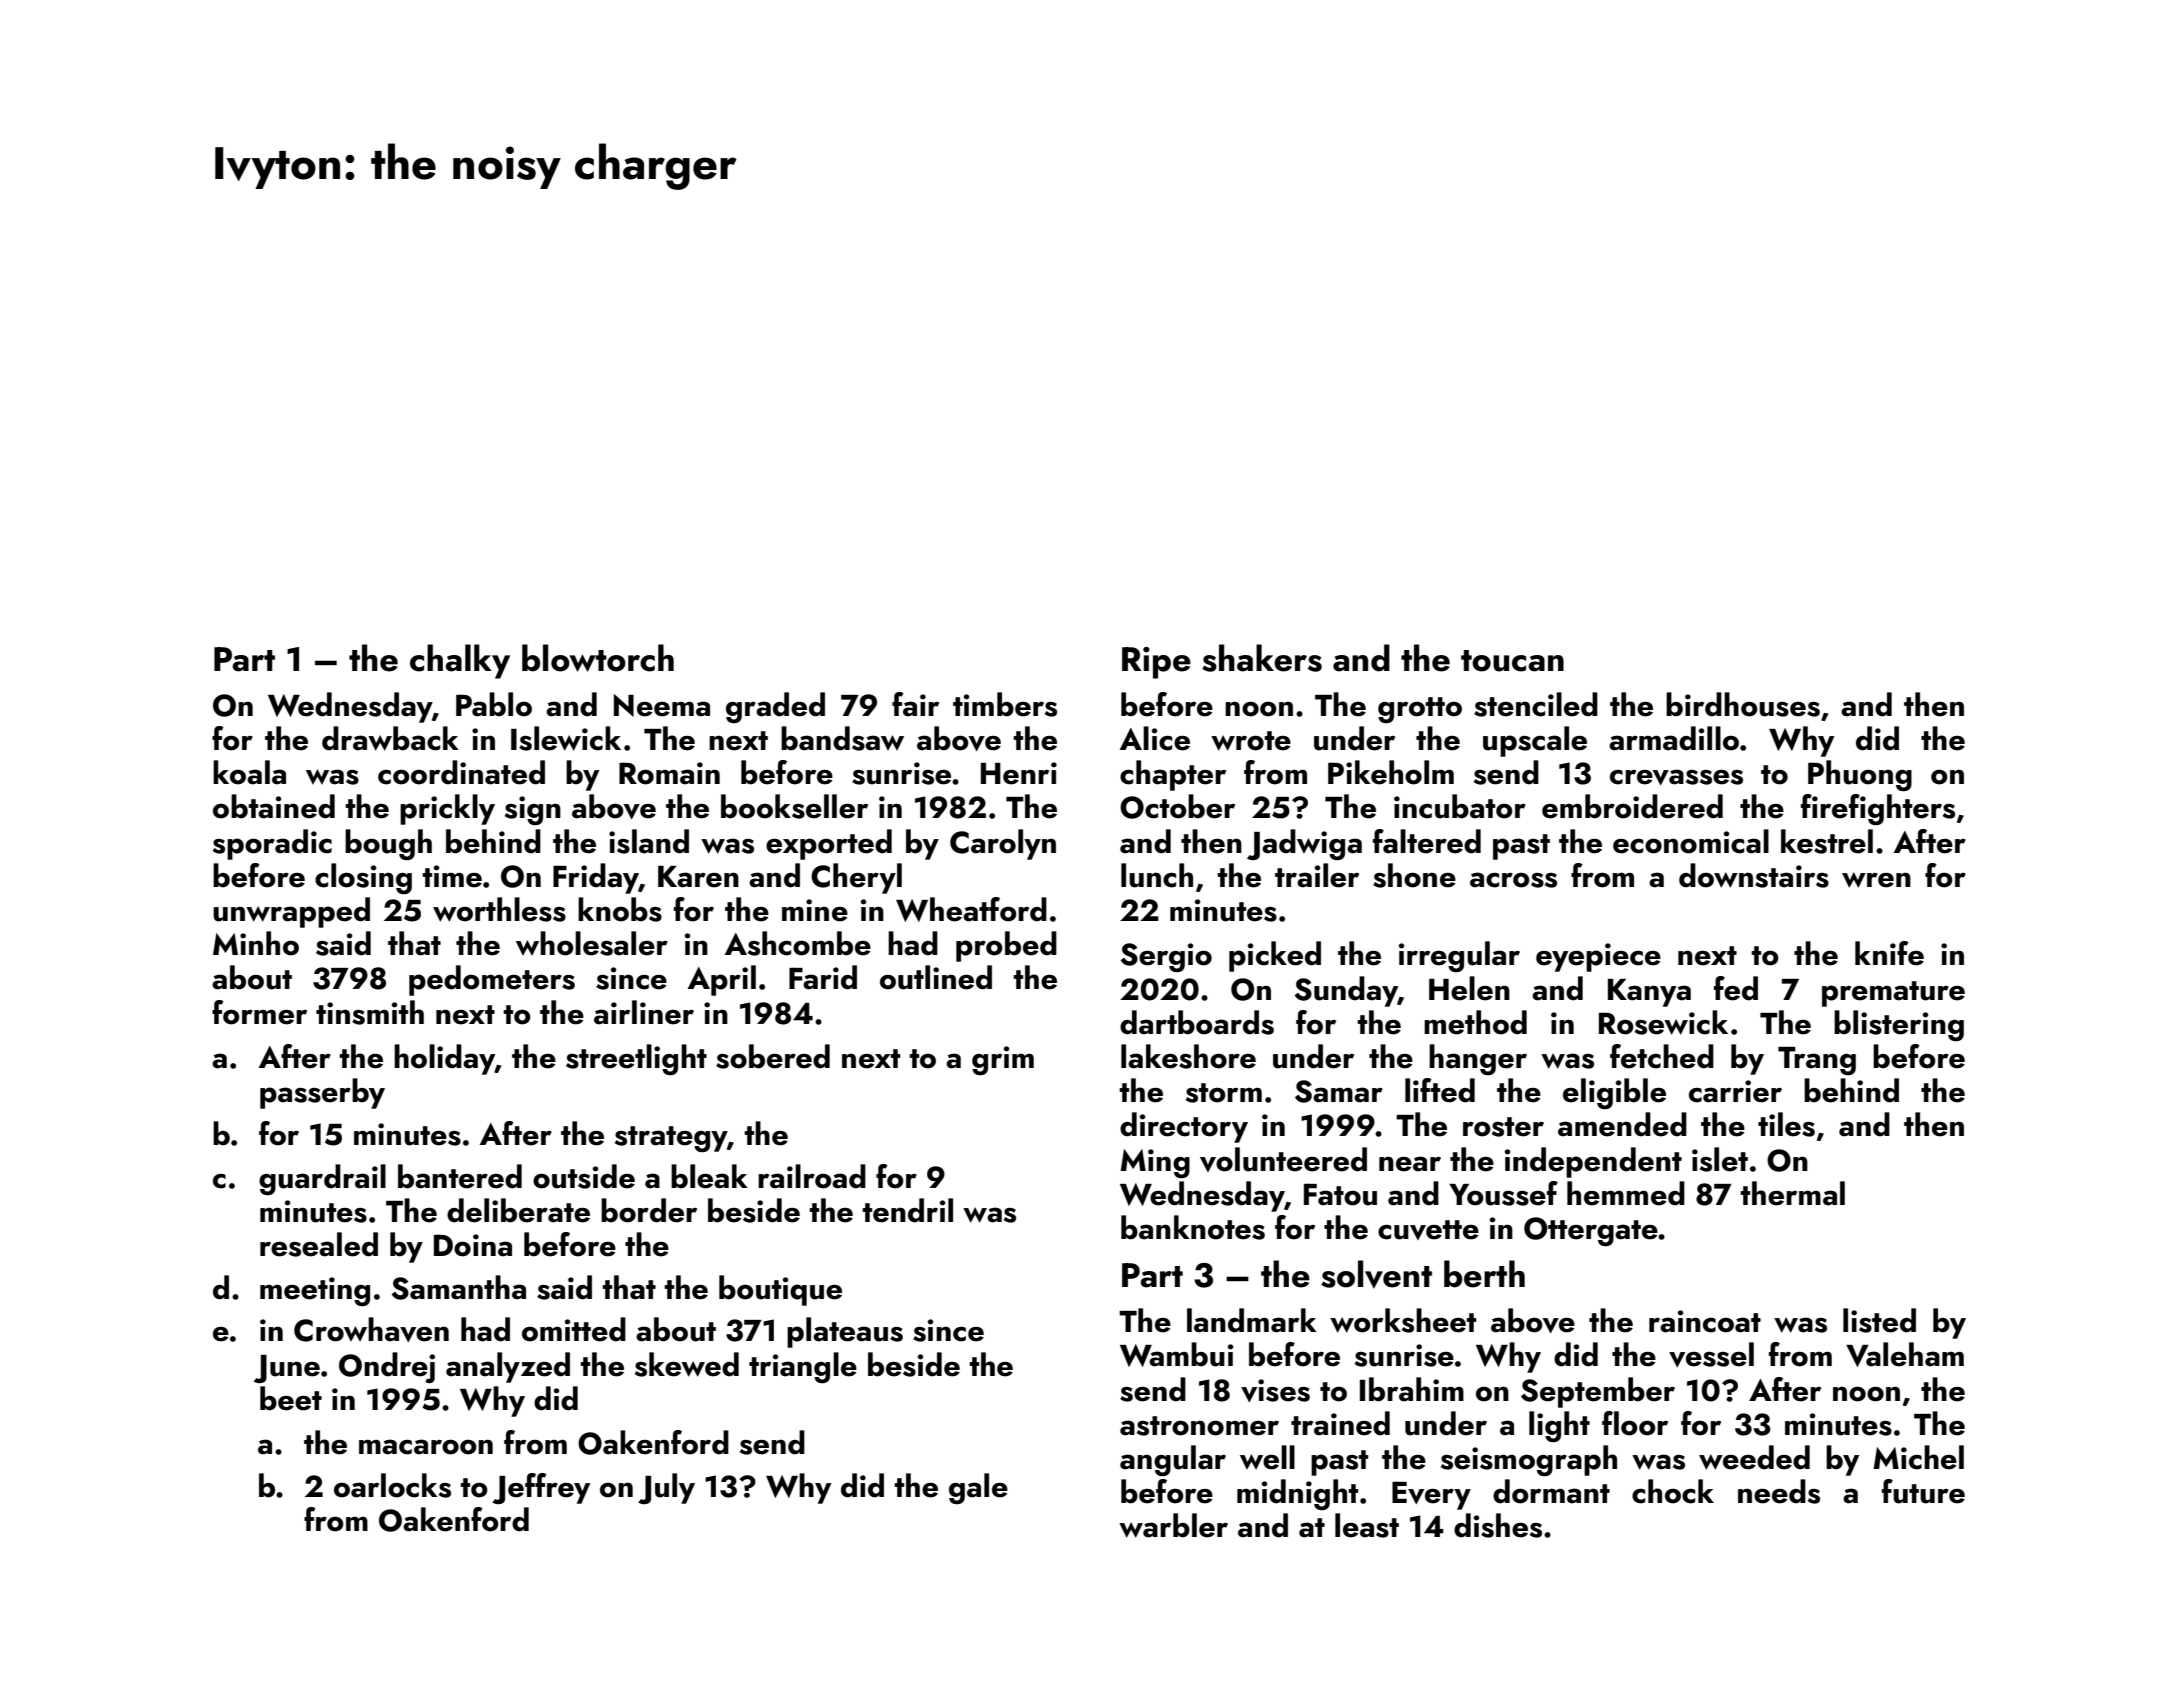 The image size is (2178, 1683). What do you see at coordinates (1792, 1193) in the page?
I see `thermal` at bounding box center [1792, 1193].
